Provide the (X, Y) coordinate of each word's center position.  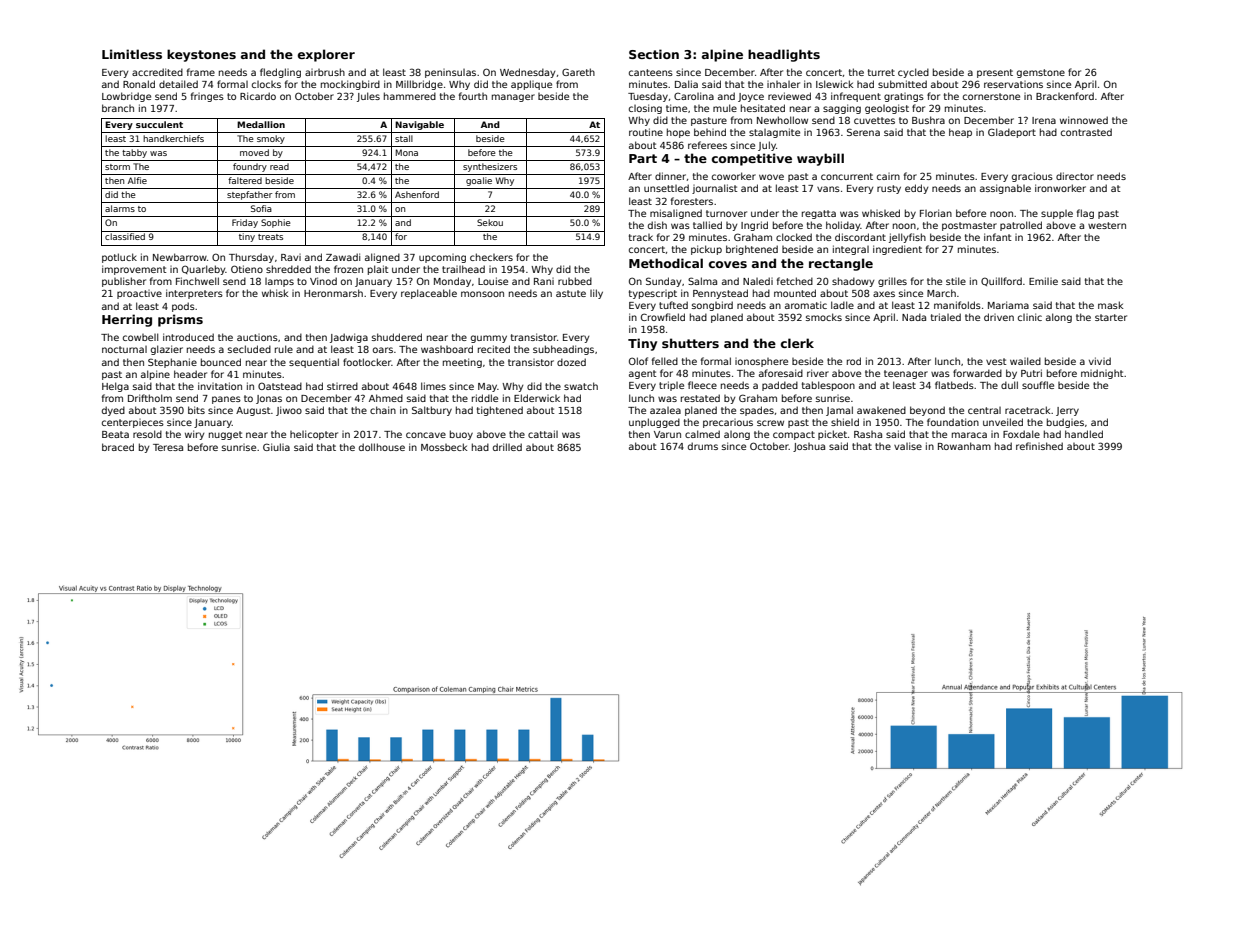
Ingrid (754, 226)
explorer (326, 55)
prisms (180, 320)
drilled (507, 447)
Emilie (1043, 281)
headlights (784, 55)
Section (654, 54)
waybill (820, 159)
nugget (225, 435)
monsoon (482, 294)
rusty (889, 189)
